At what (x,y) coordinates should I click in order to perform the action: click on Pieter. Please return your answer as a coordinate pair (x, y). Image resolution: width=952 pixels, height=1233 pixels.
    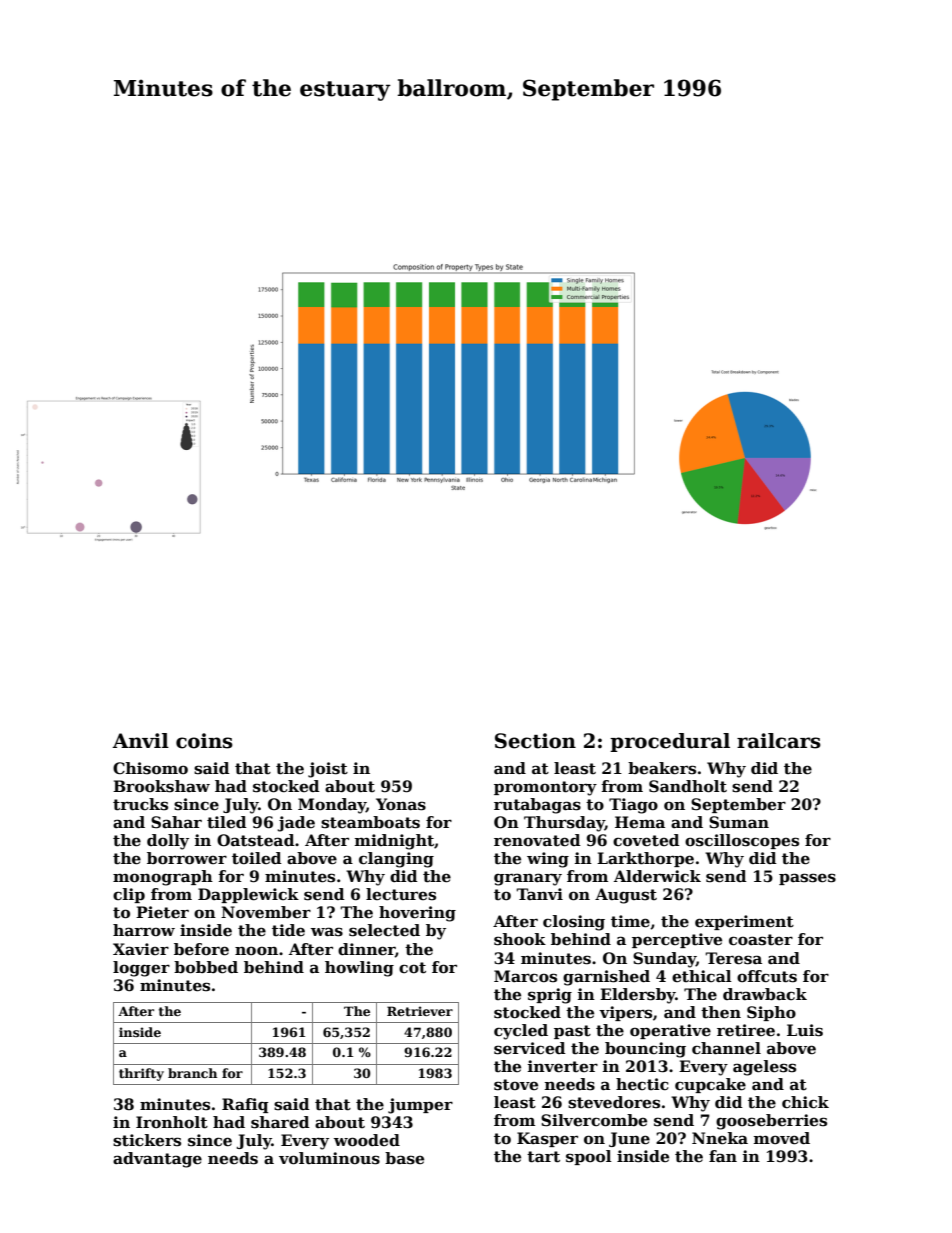
    Looking at the image, I should click on (162, 912).
